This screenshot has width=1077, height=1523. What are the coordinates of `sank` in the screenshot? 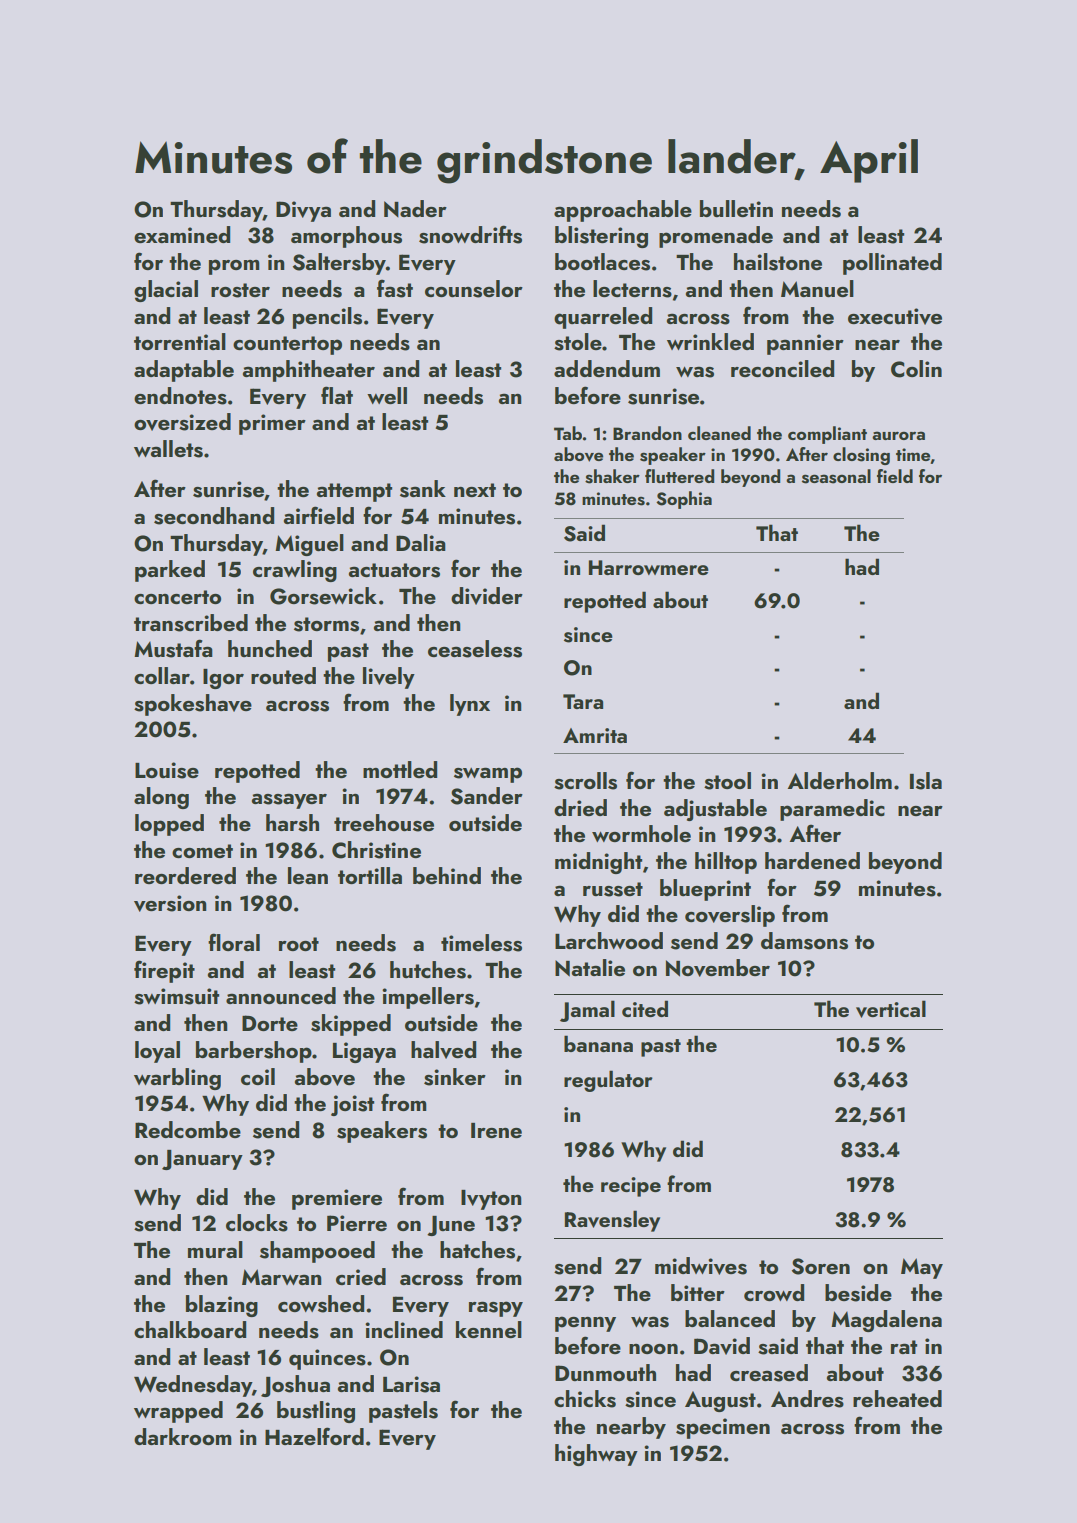 It's located at (423, 489).
